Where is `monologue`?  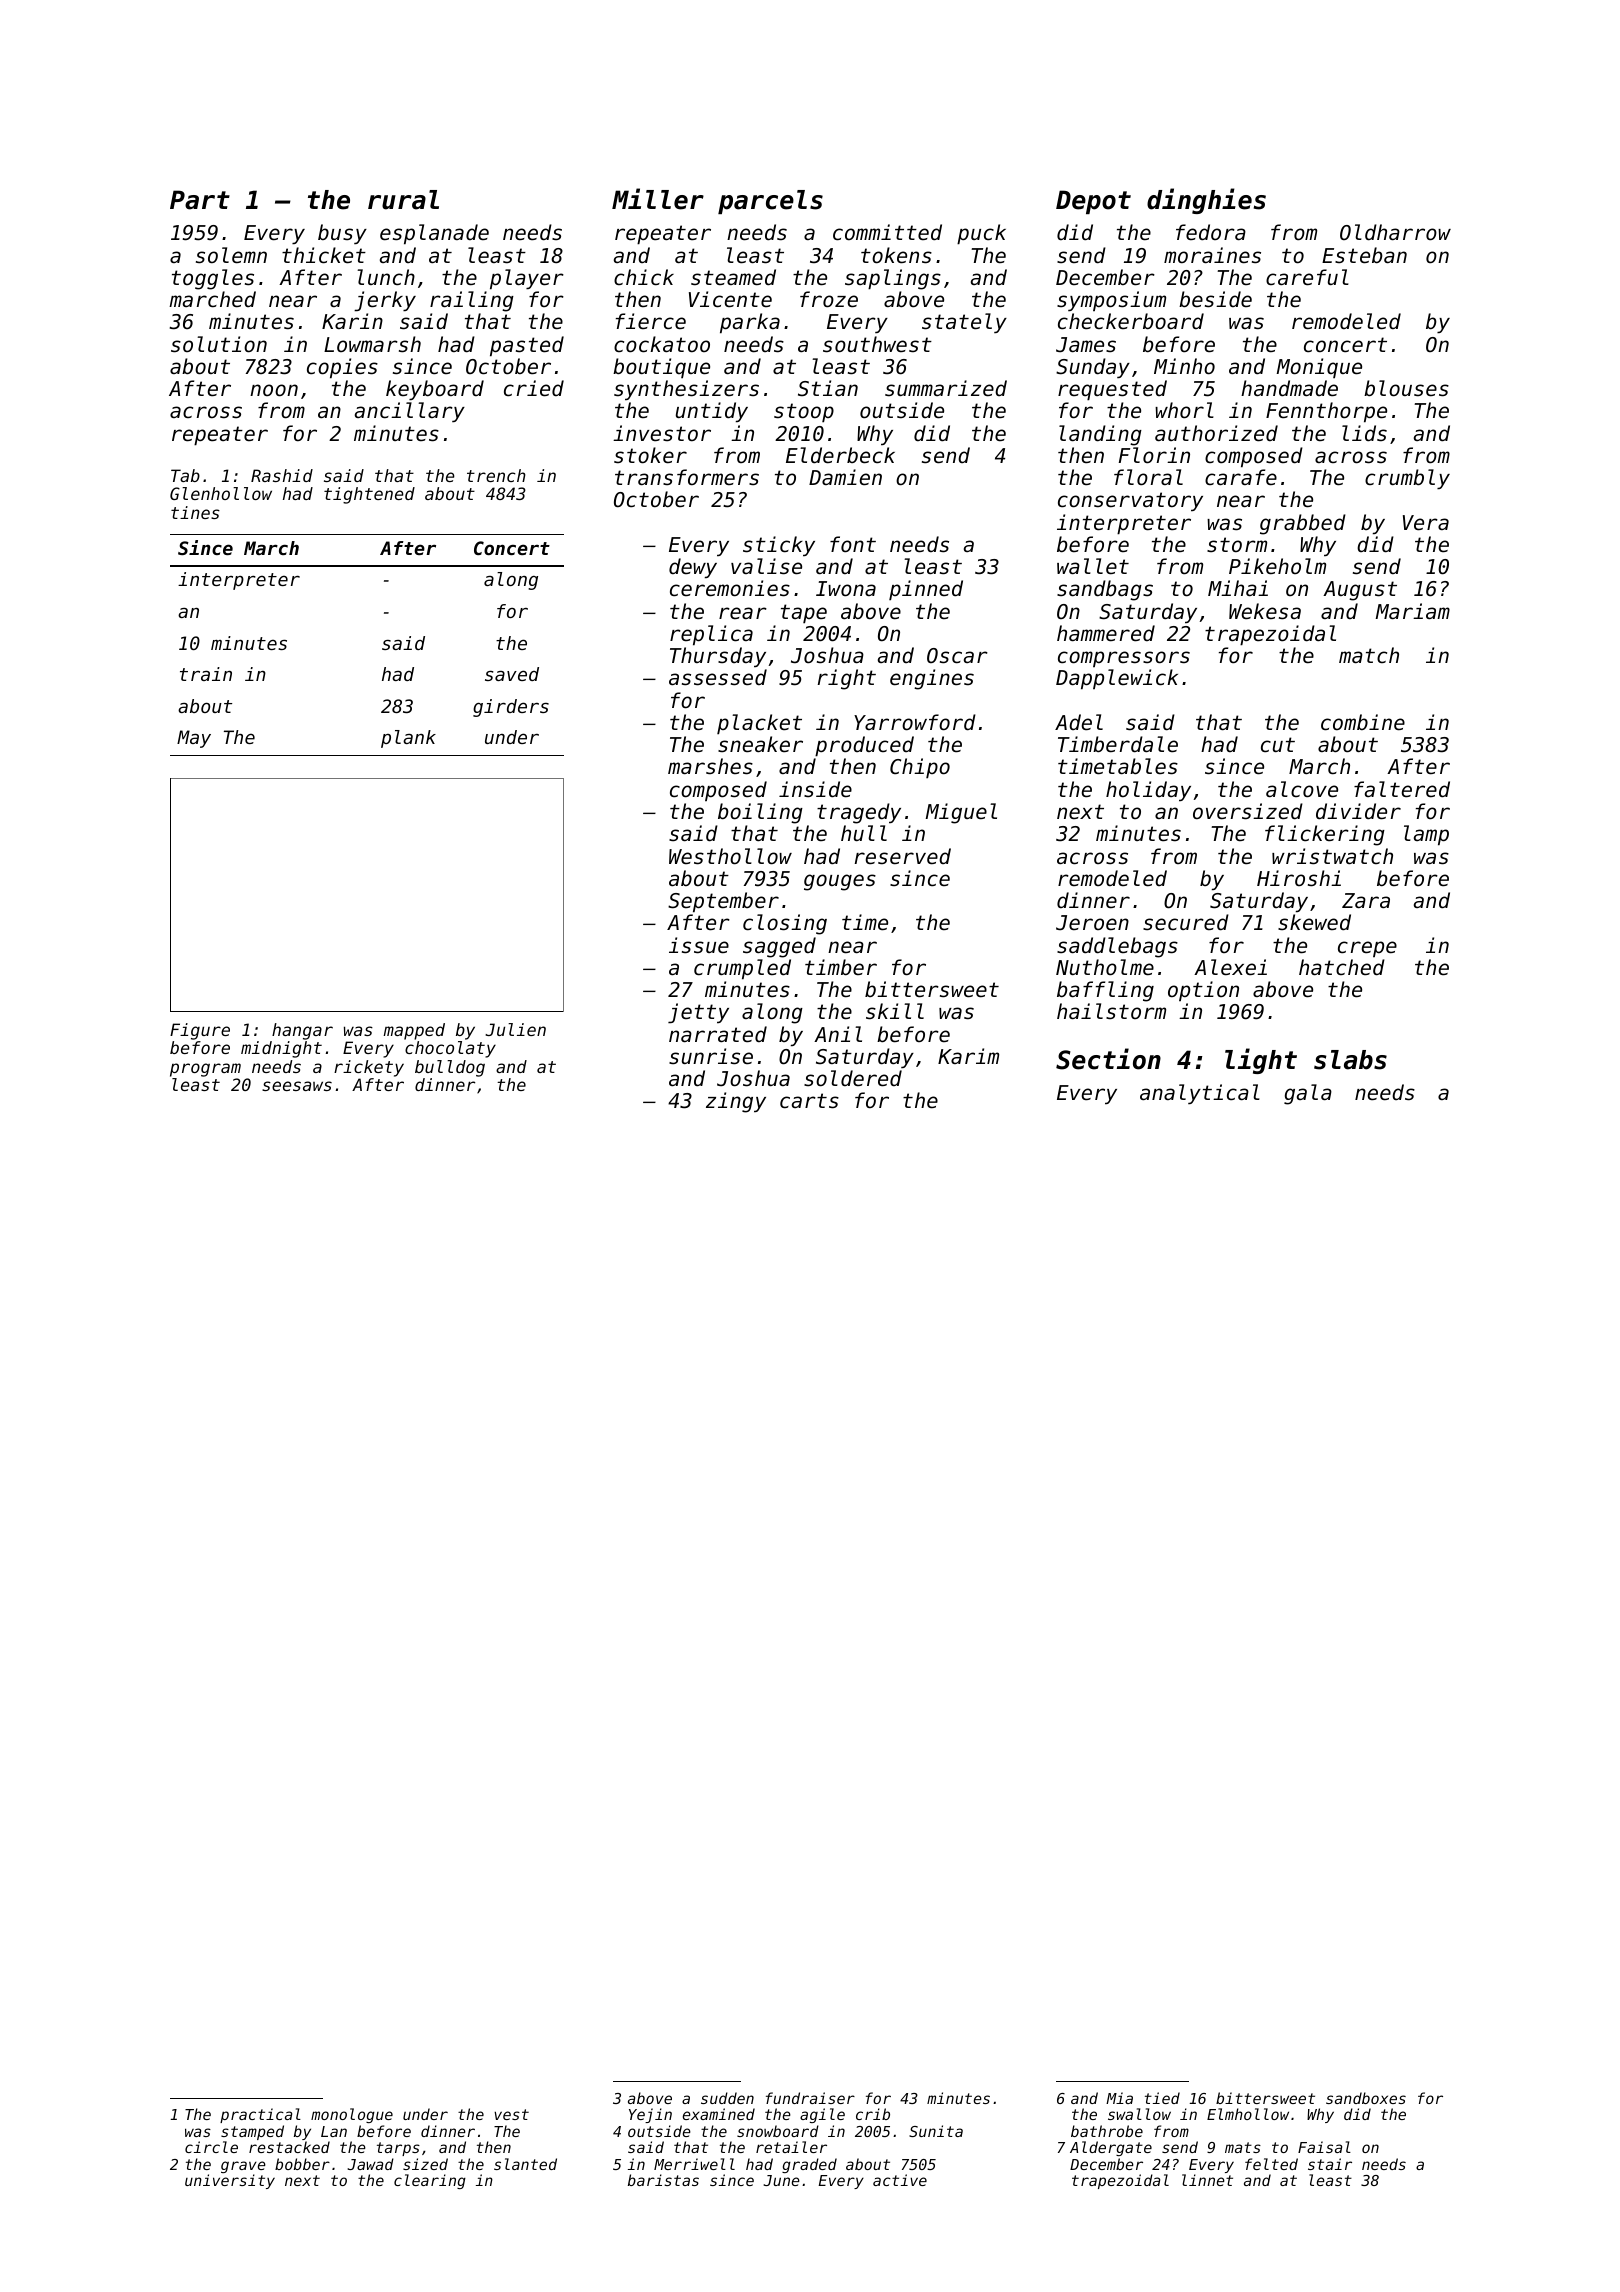
monologue is located at coordinates (352, 2115).
